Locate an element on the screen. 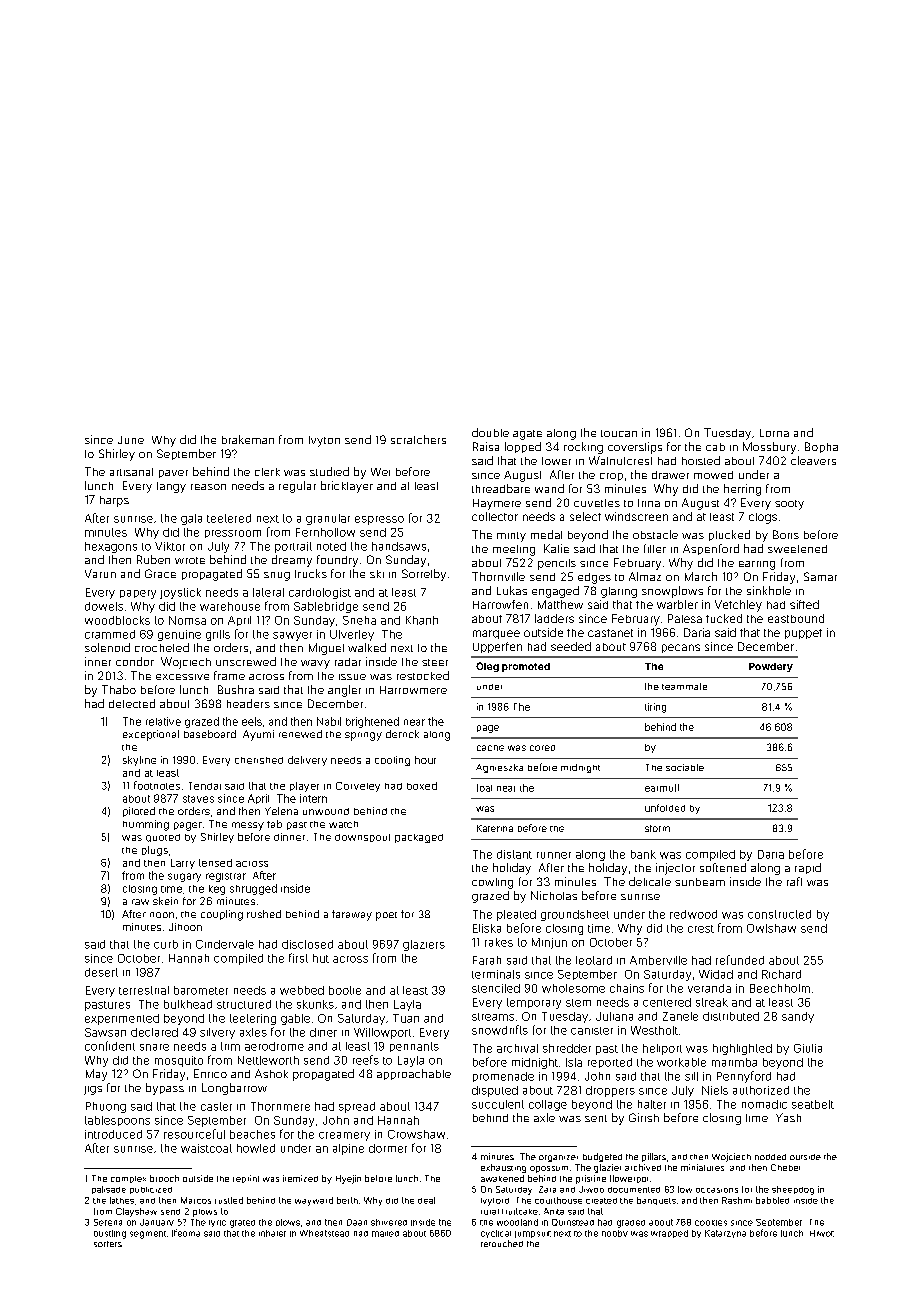 Image resolution: width=924 pixels, height=1308 pixels. hut is located at coordinates (321, 958).
